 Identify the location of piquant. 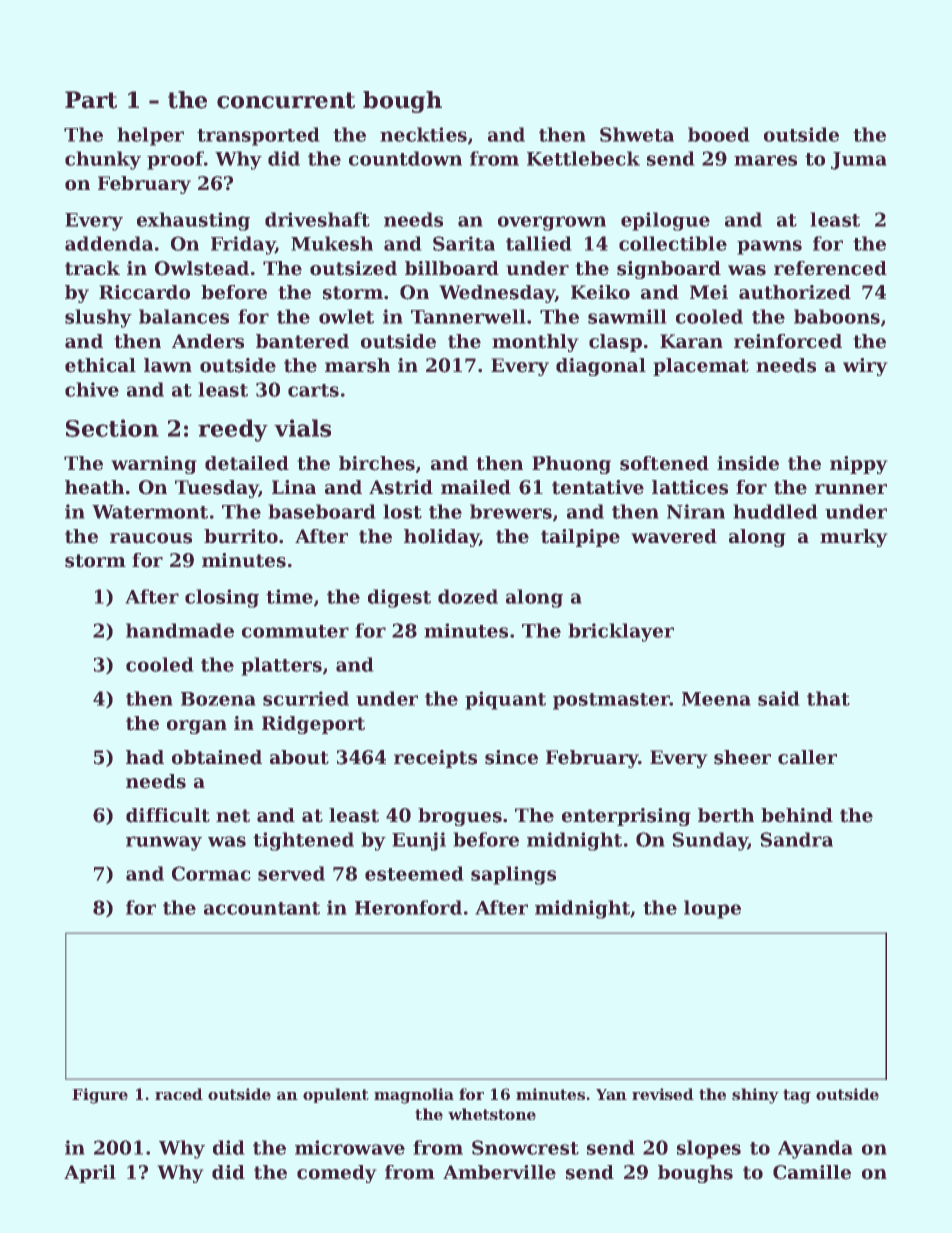
(505, 700).
